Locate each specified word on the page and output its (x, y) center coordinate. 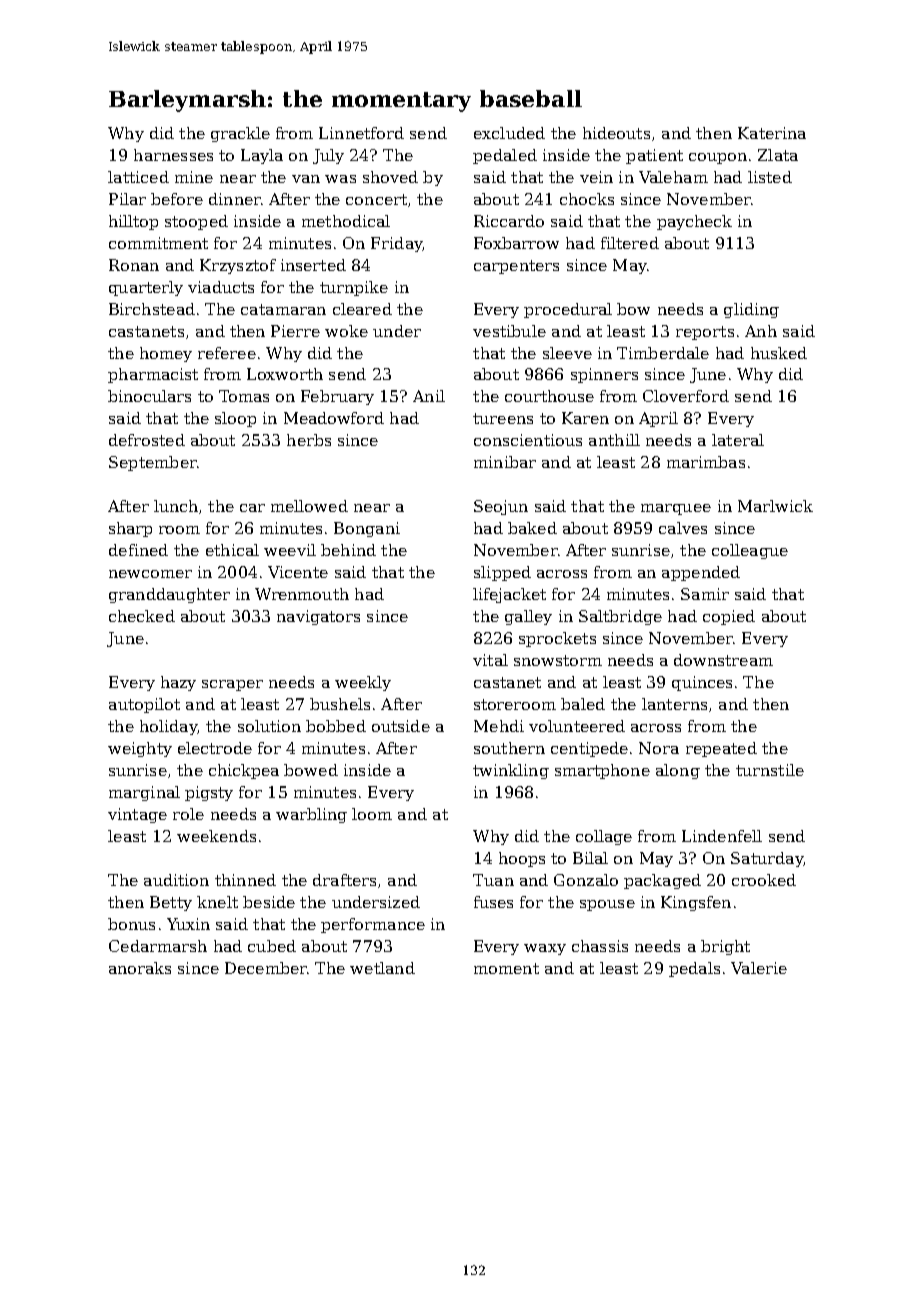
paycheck (694, 222)
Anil (429, 396)
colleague (750, 551)
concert (376, 199)
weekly (363, 683)
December (266, 968)
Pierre (295, 331)
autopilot (144, 705)
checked (142, 616)
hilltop (133, 222)
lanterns (674, 704)
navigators (318, 617)
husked (779, 353)
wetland (382, 968)
